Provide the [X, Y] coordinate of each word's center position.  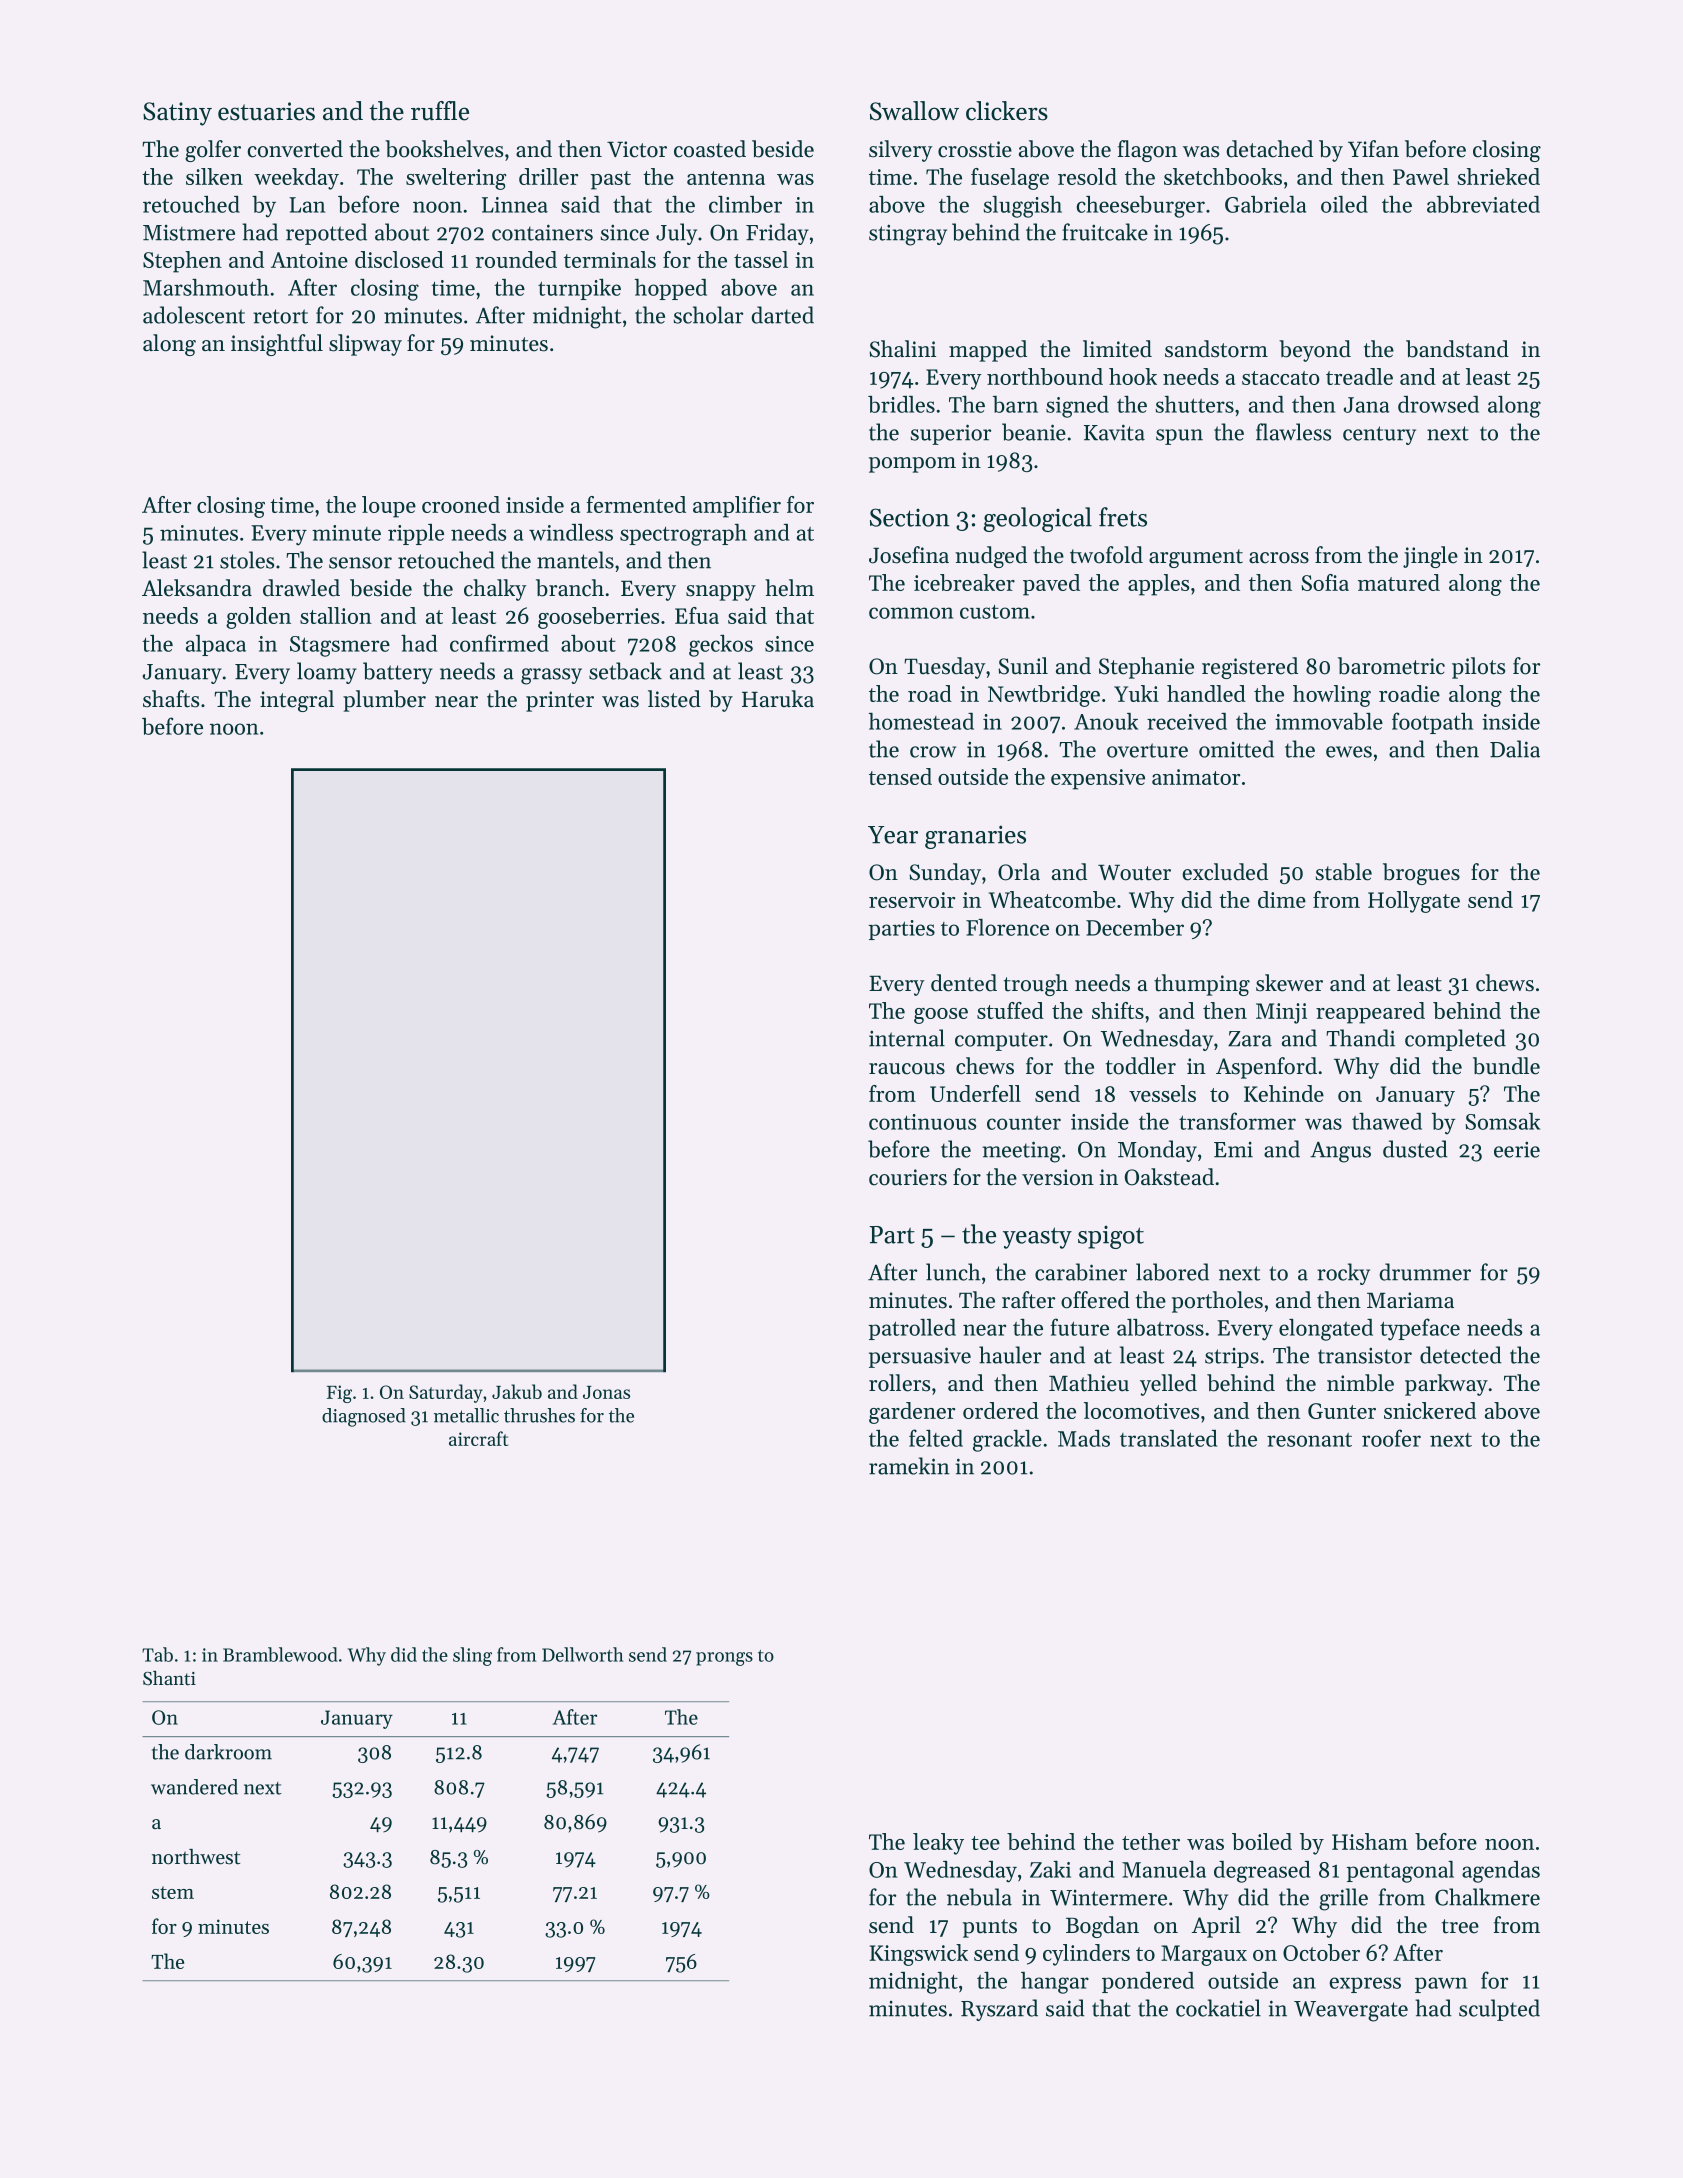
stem [173, 1892]
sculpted [1499, 2010]
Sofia [1325, 582]
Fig [339, 1394]
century [1379, 435]
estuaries [266, 111]
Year [893, 835]
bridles [901, 404]
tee [985, 1843]
